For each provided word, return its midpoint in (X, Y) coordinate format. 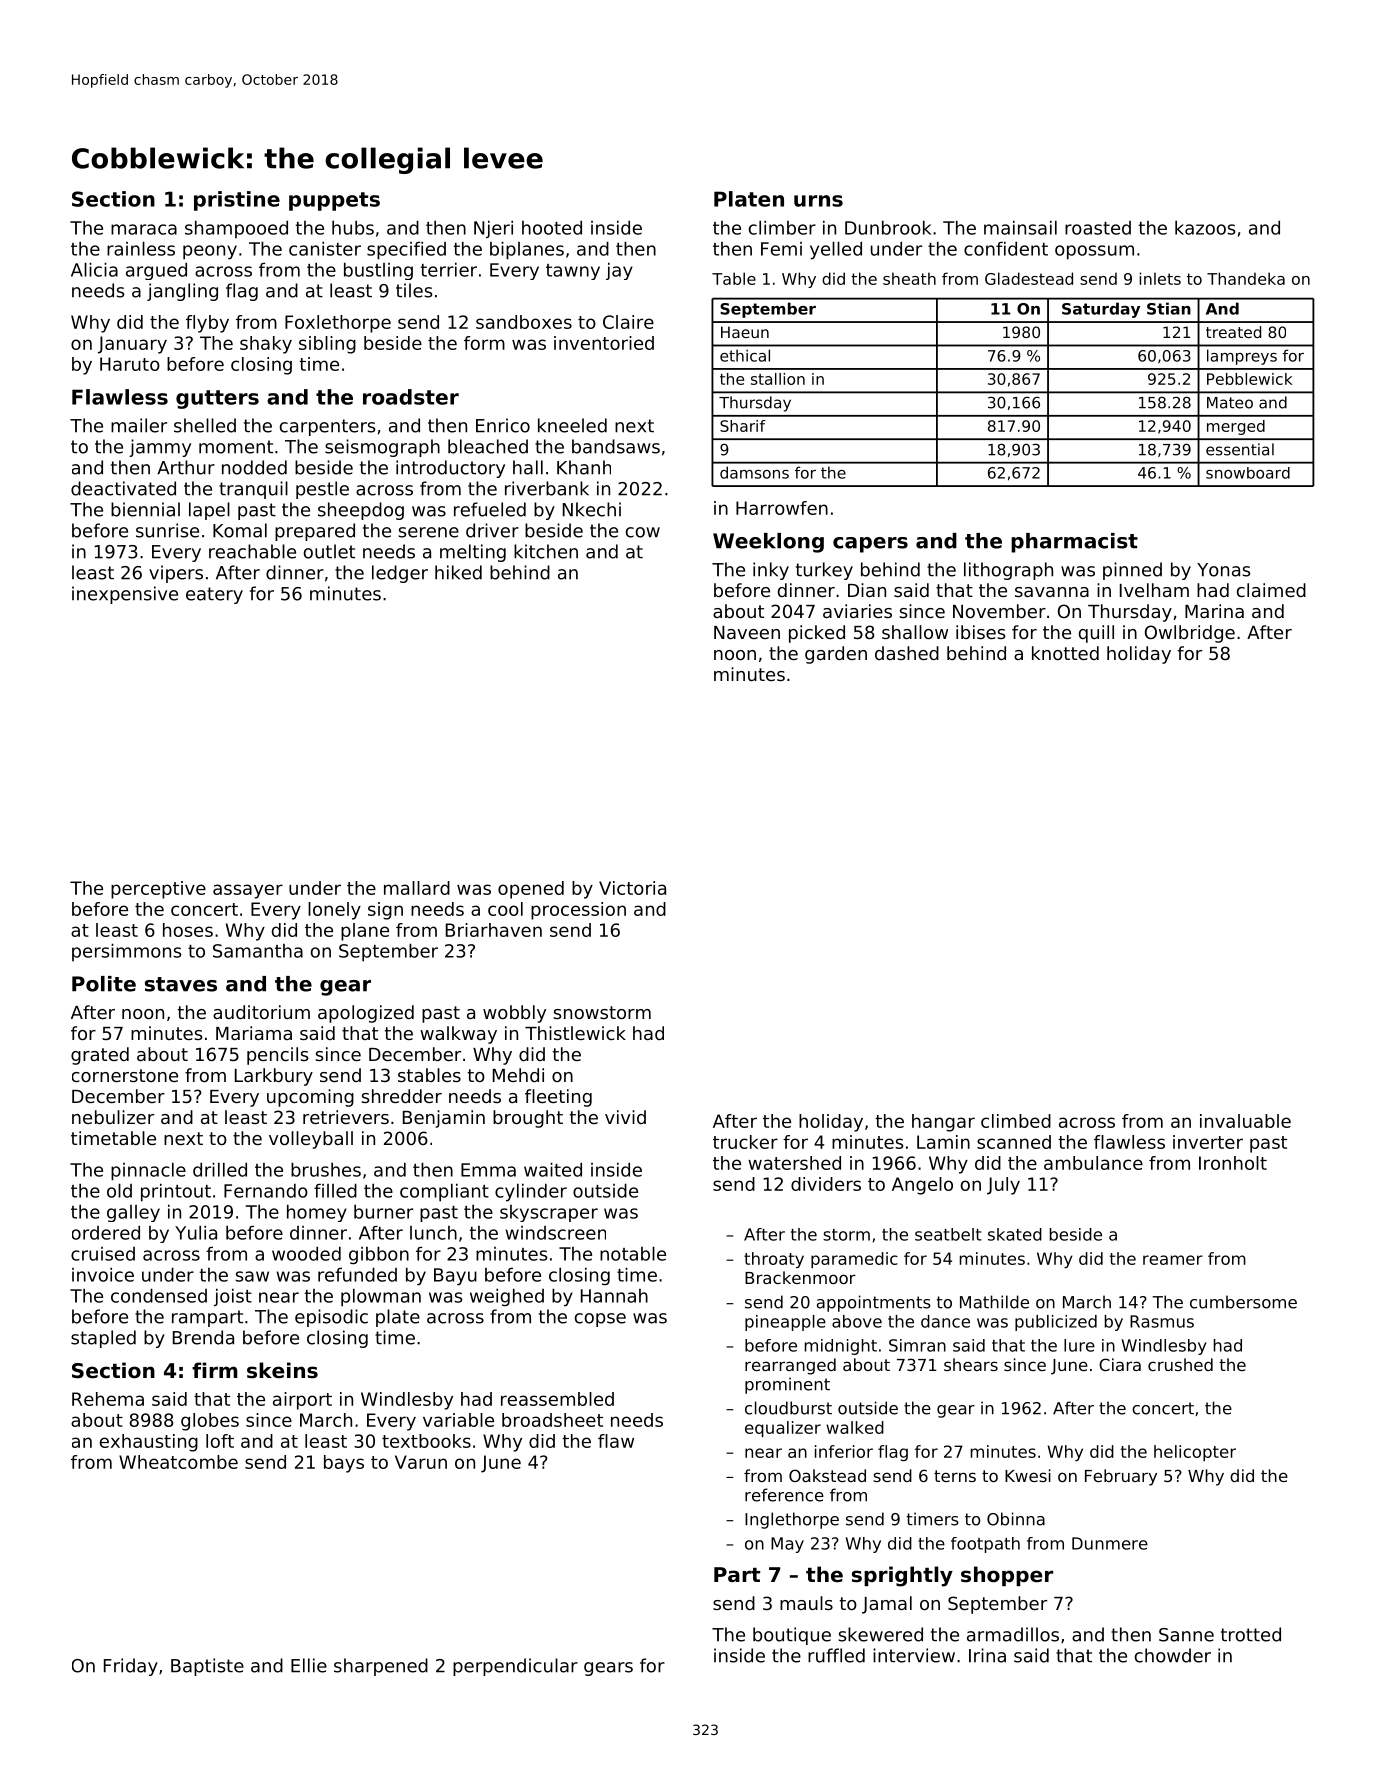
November (999, 611)
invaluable (1245, 1121)
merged (1236, 427)
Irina (987, 1655)
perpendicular (515, 1667)
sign (385, 911)
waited (553, 1169)
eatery (214, 595)
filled (335, 1190)
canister (325, 248)
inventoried (604, 343)
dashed (907, 653)
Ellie (309, 1665)
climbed (1016, 1121)
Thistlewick (575, 1033)
